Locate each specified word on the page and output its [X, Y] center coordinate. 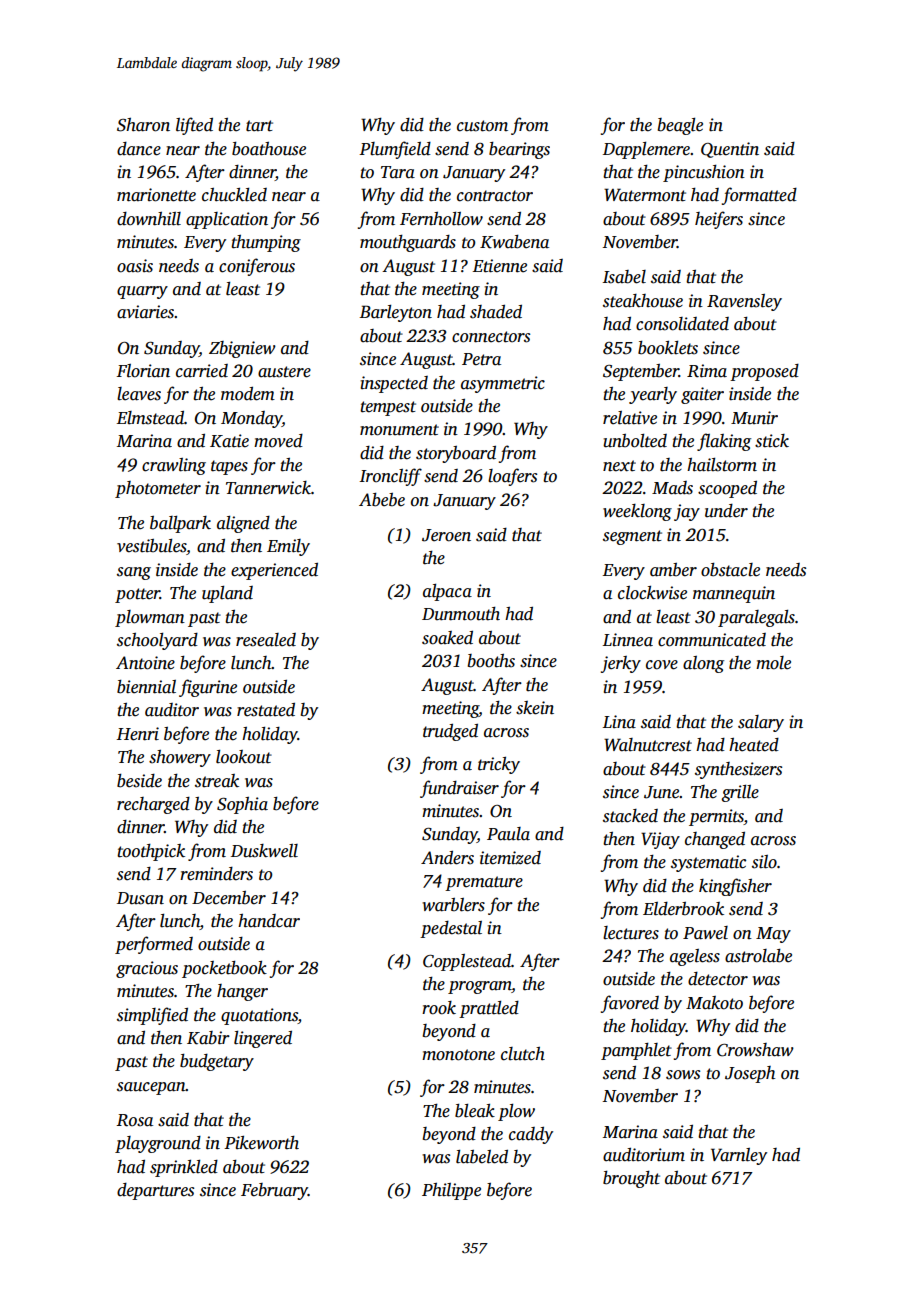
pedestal [451, 929]
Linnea [628, 640]
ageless [695, 957]
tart [259, 126]
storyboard [456, 454]
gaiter [702, 395]
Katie [229, 441]
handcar [269, 921]
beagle [680, 126]
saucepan [151, 1088]
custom [482, 126]
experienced [274, 571]
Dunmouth [461, 614]
